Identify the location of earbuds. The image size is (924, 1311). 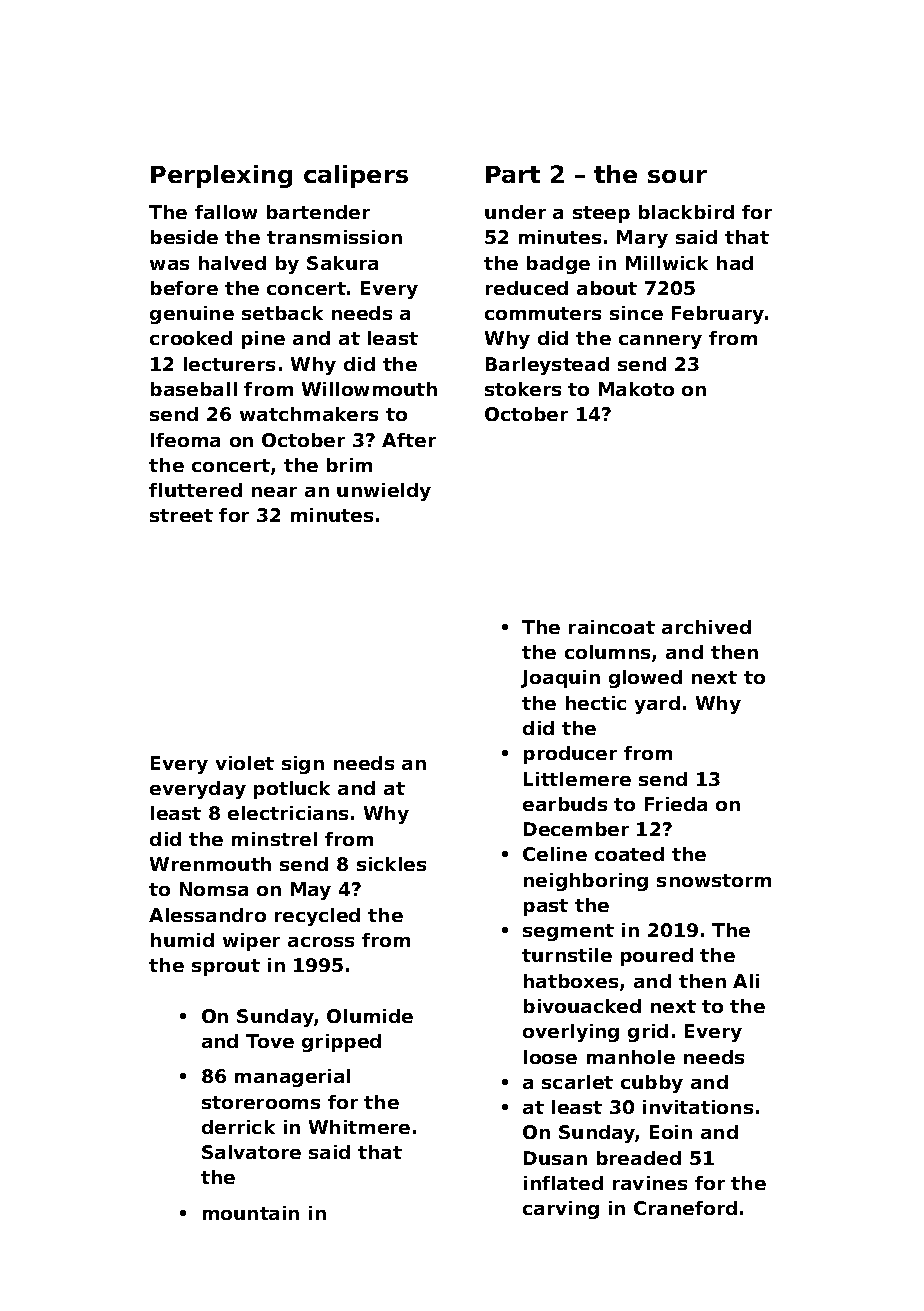
(565, 804).
